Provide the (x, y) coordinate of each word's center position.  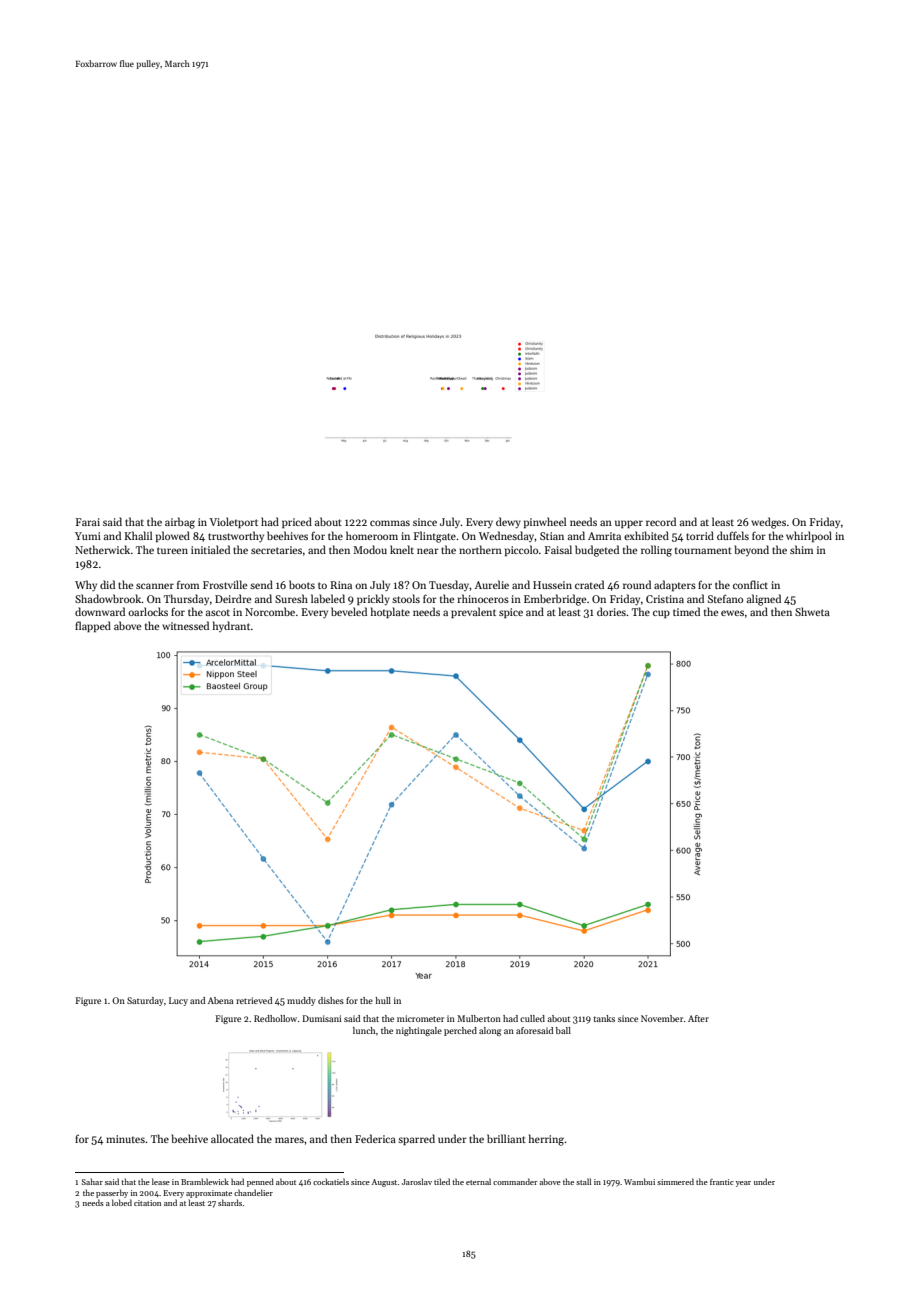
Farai (88, 522)
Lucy (178, 1001)
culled (532, 1018)
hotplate (390, 612)
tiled (442, 1181)
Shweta (812, 611)
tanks (604, 1018)
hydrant (231, 626)
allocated (232, 1138)
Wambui (639, 1181)
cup (661, 614)
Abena (220, 1000)
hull (383, 1000)
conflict (750, 584)
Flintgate (435, 537)
